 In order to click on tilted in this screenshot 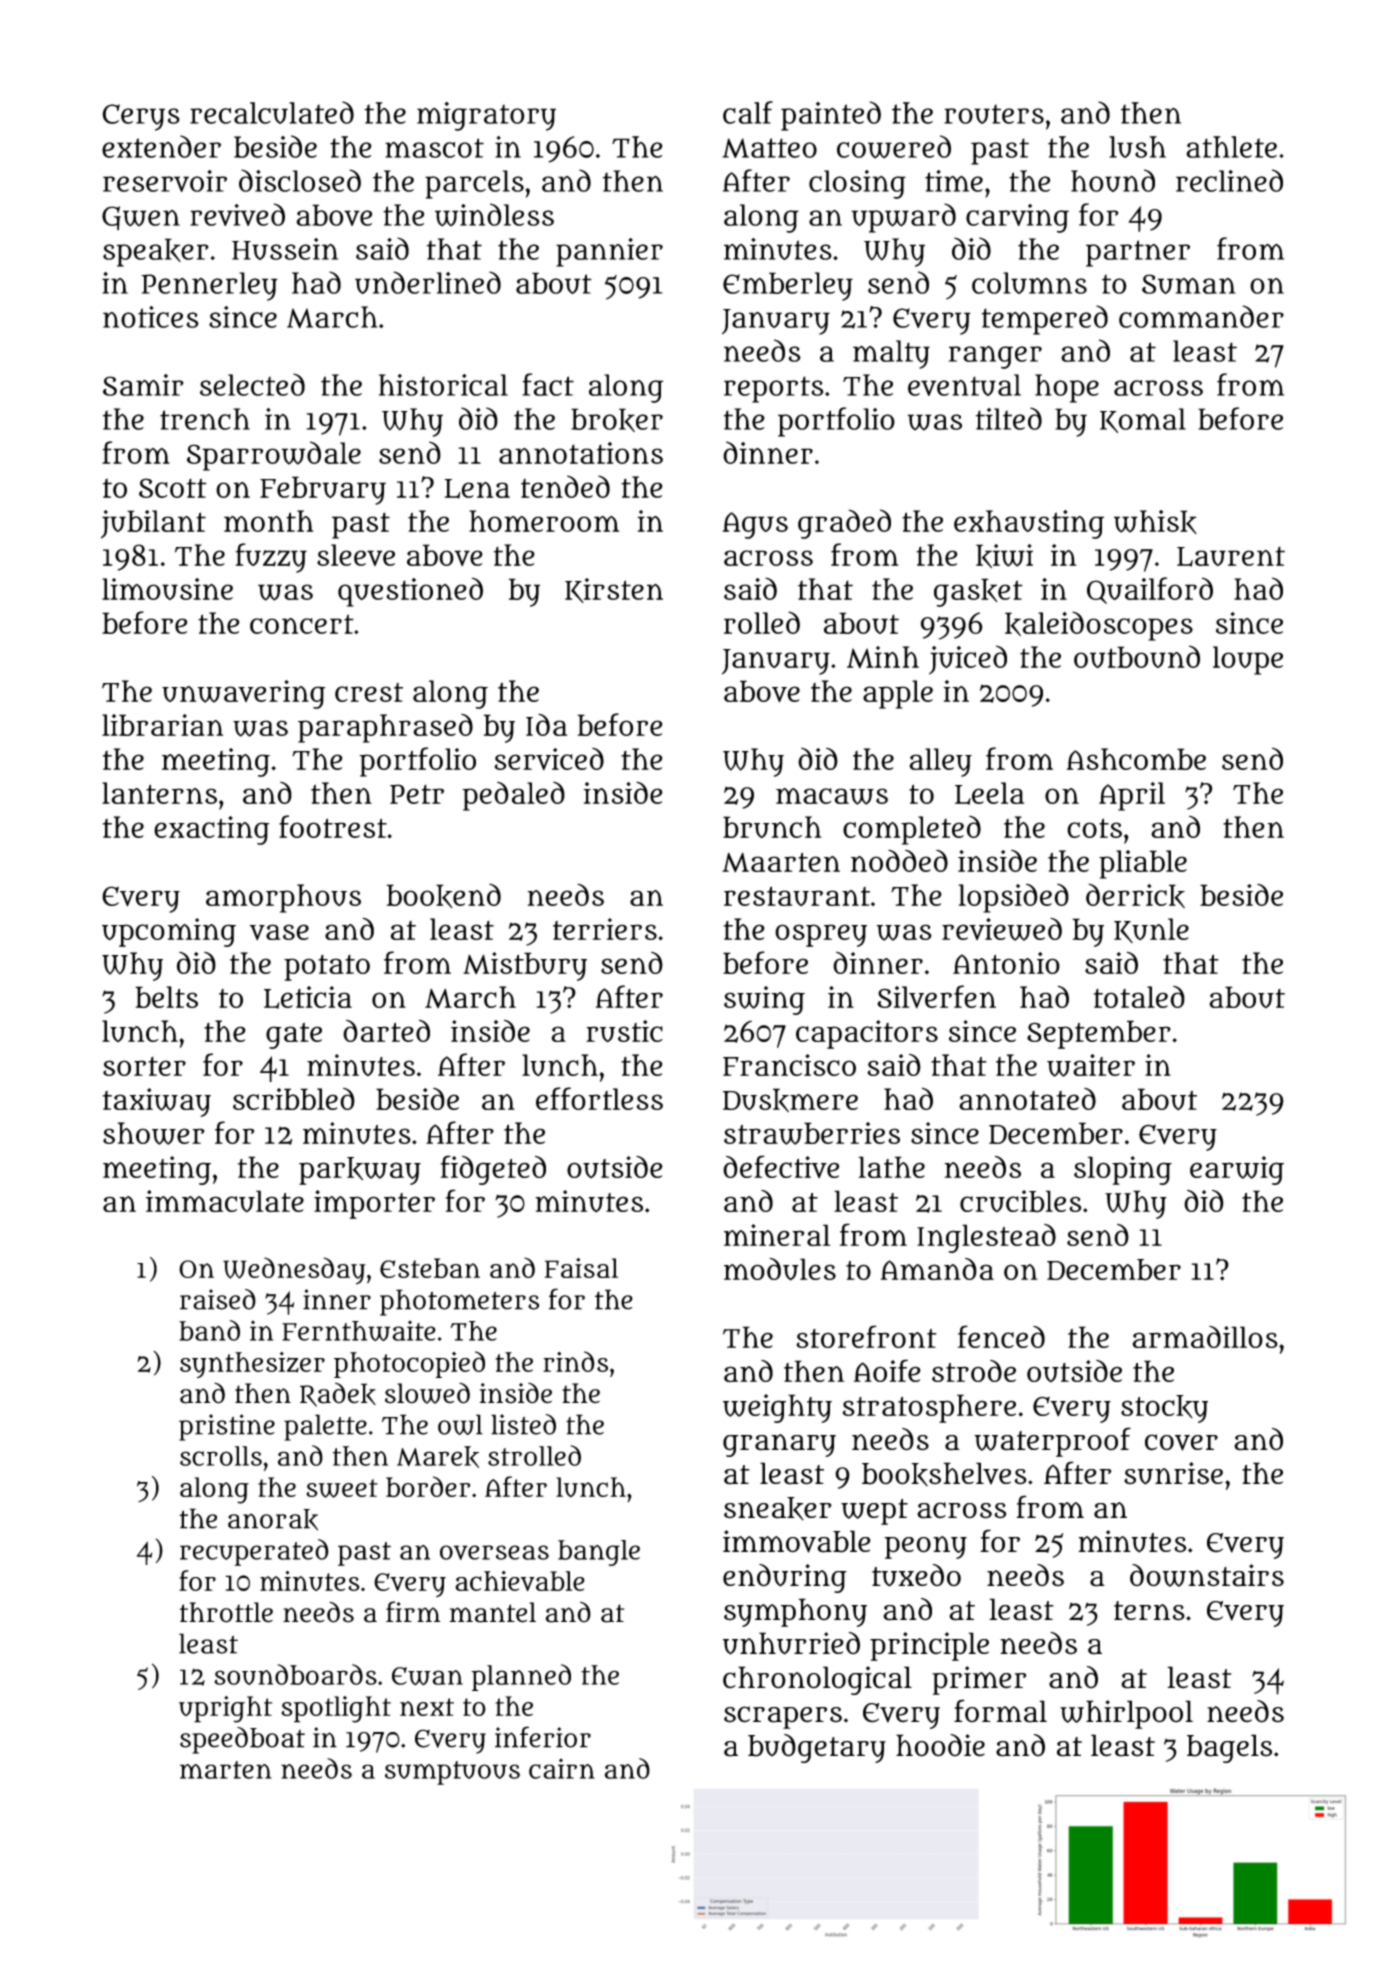, I will do `click(1009, 418)`.
